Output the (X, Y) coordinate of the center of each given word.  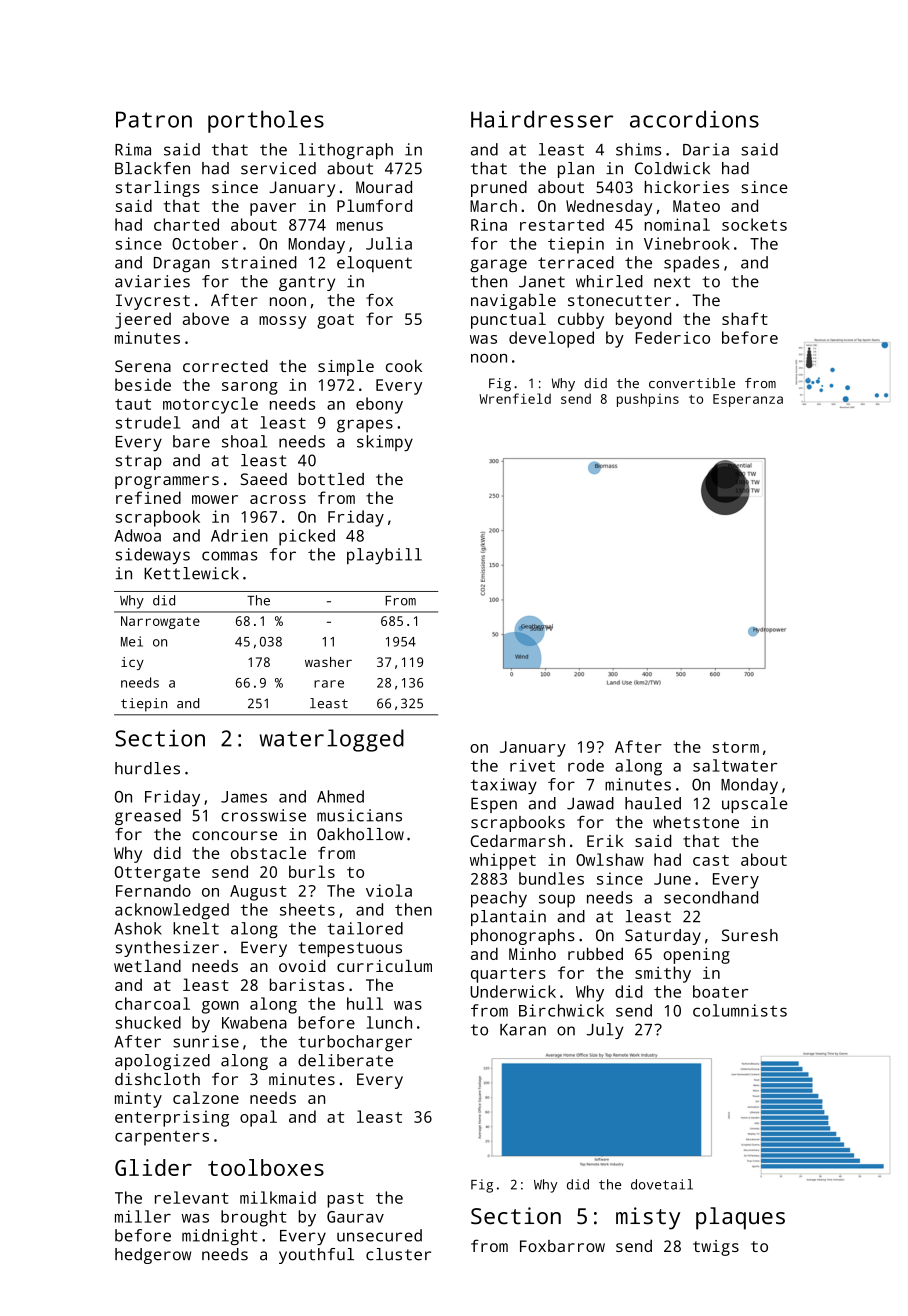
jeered (143, 320)
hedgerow (153, 1256)
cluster (398, 1254)
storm (736, 747)
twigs (716, 1248)
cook (404, 366)
